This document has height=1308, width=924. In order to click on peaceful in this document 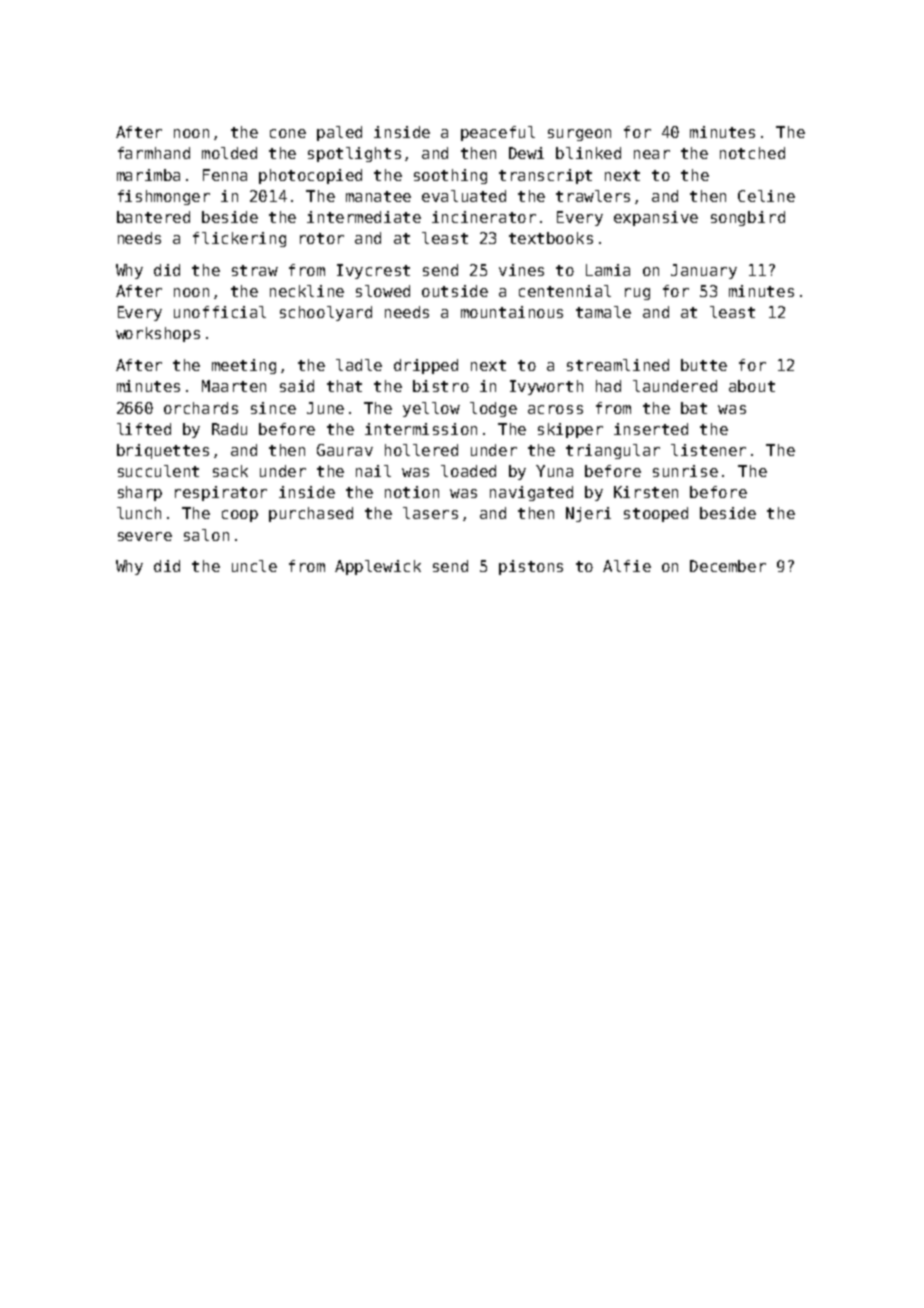, I will do `click(498, 133)`.
